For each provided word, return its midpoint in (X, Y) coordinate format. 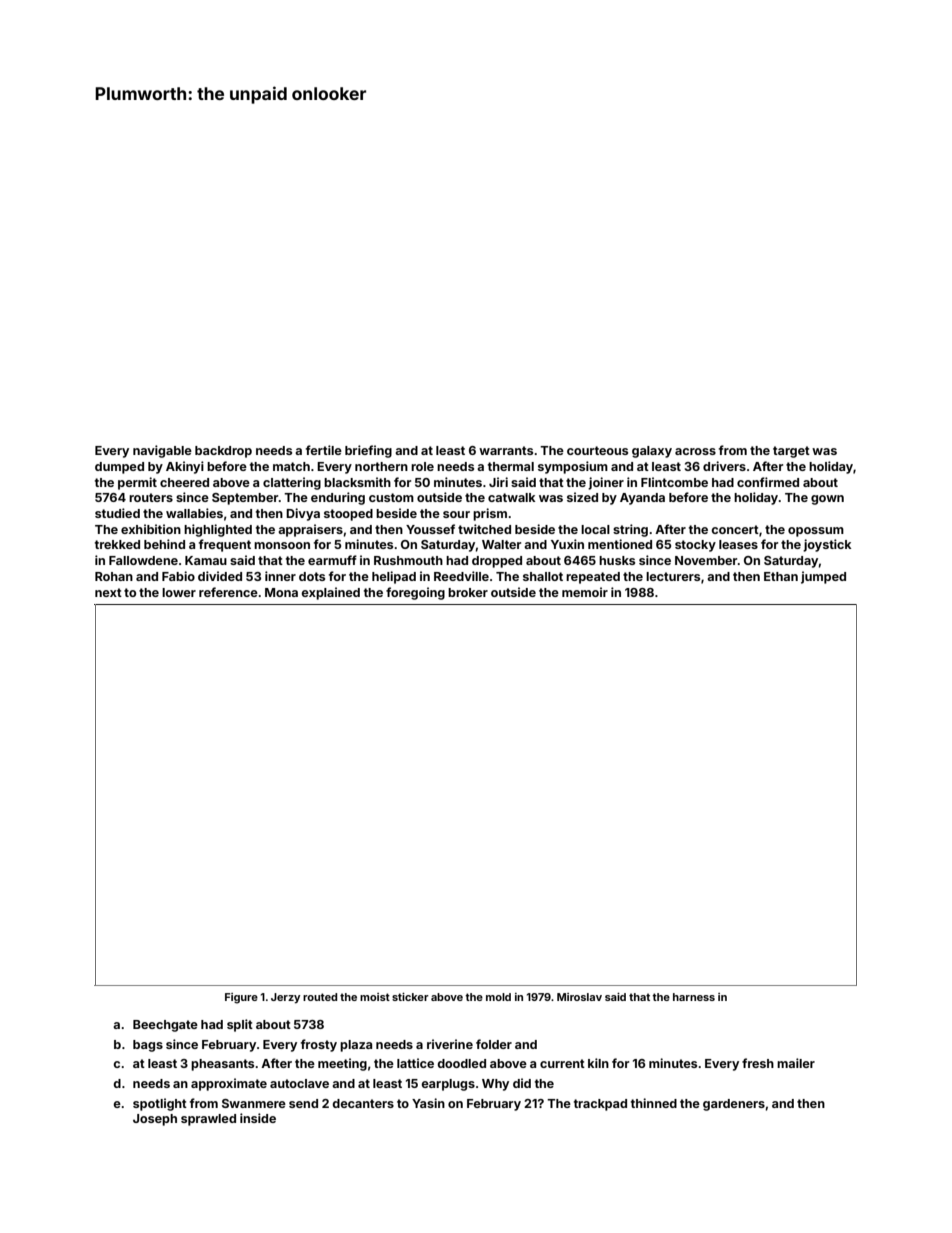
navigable (162, 451)
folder (494, 1044)
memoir (585, 592)
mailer (796, 1063)
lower (179, 592)
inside (258, 1118)
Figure (241, 998)
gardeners (734, 1105)
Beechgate (165, 1026)
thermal (511, 466)
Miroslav (579, 997)
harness (694, 997)
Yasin (428, 1103)
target (791, 452)
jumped (823, 577)
